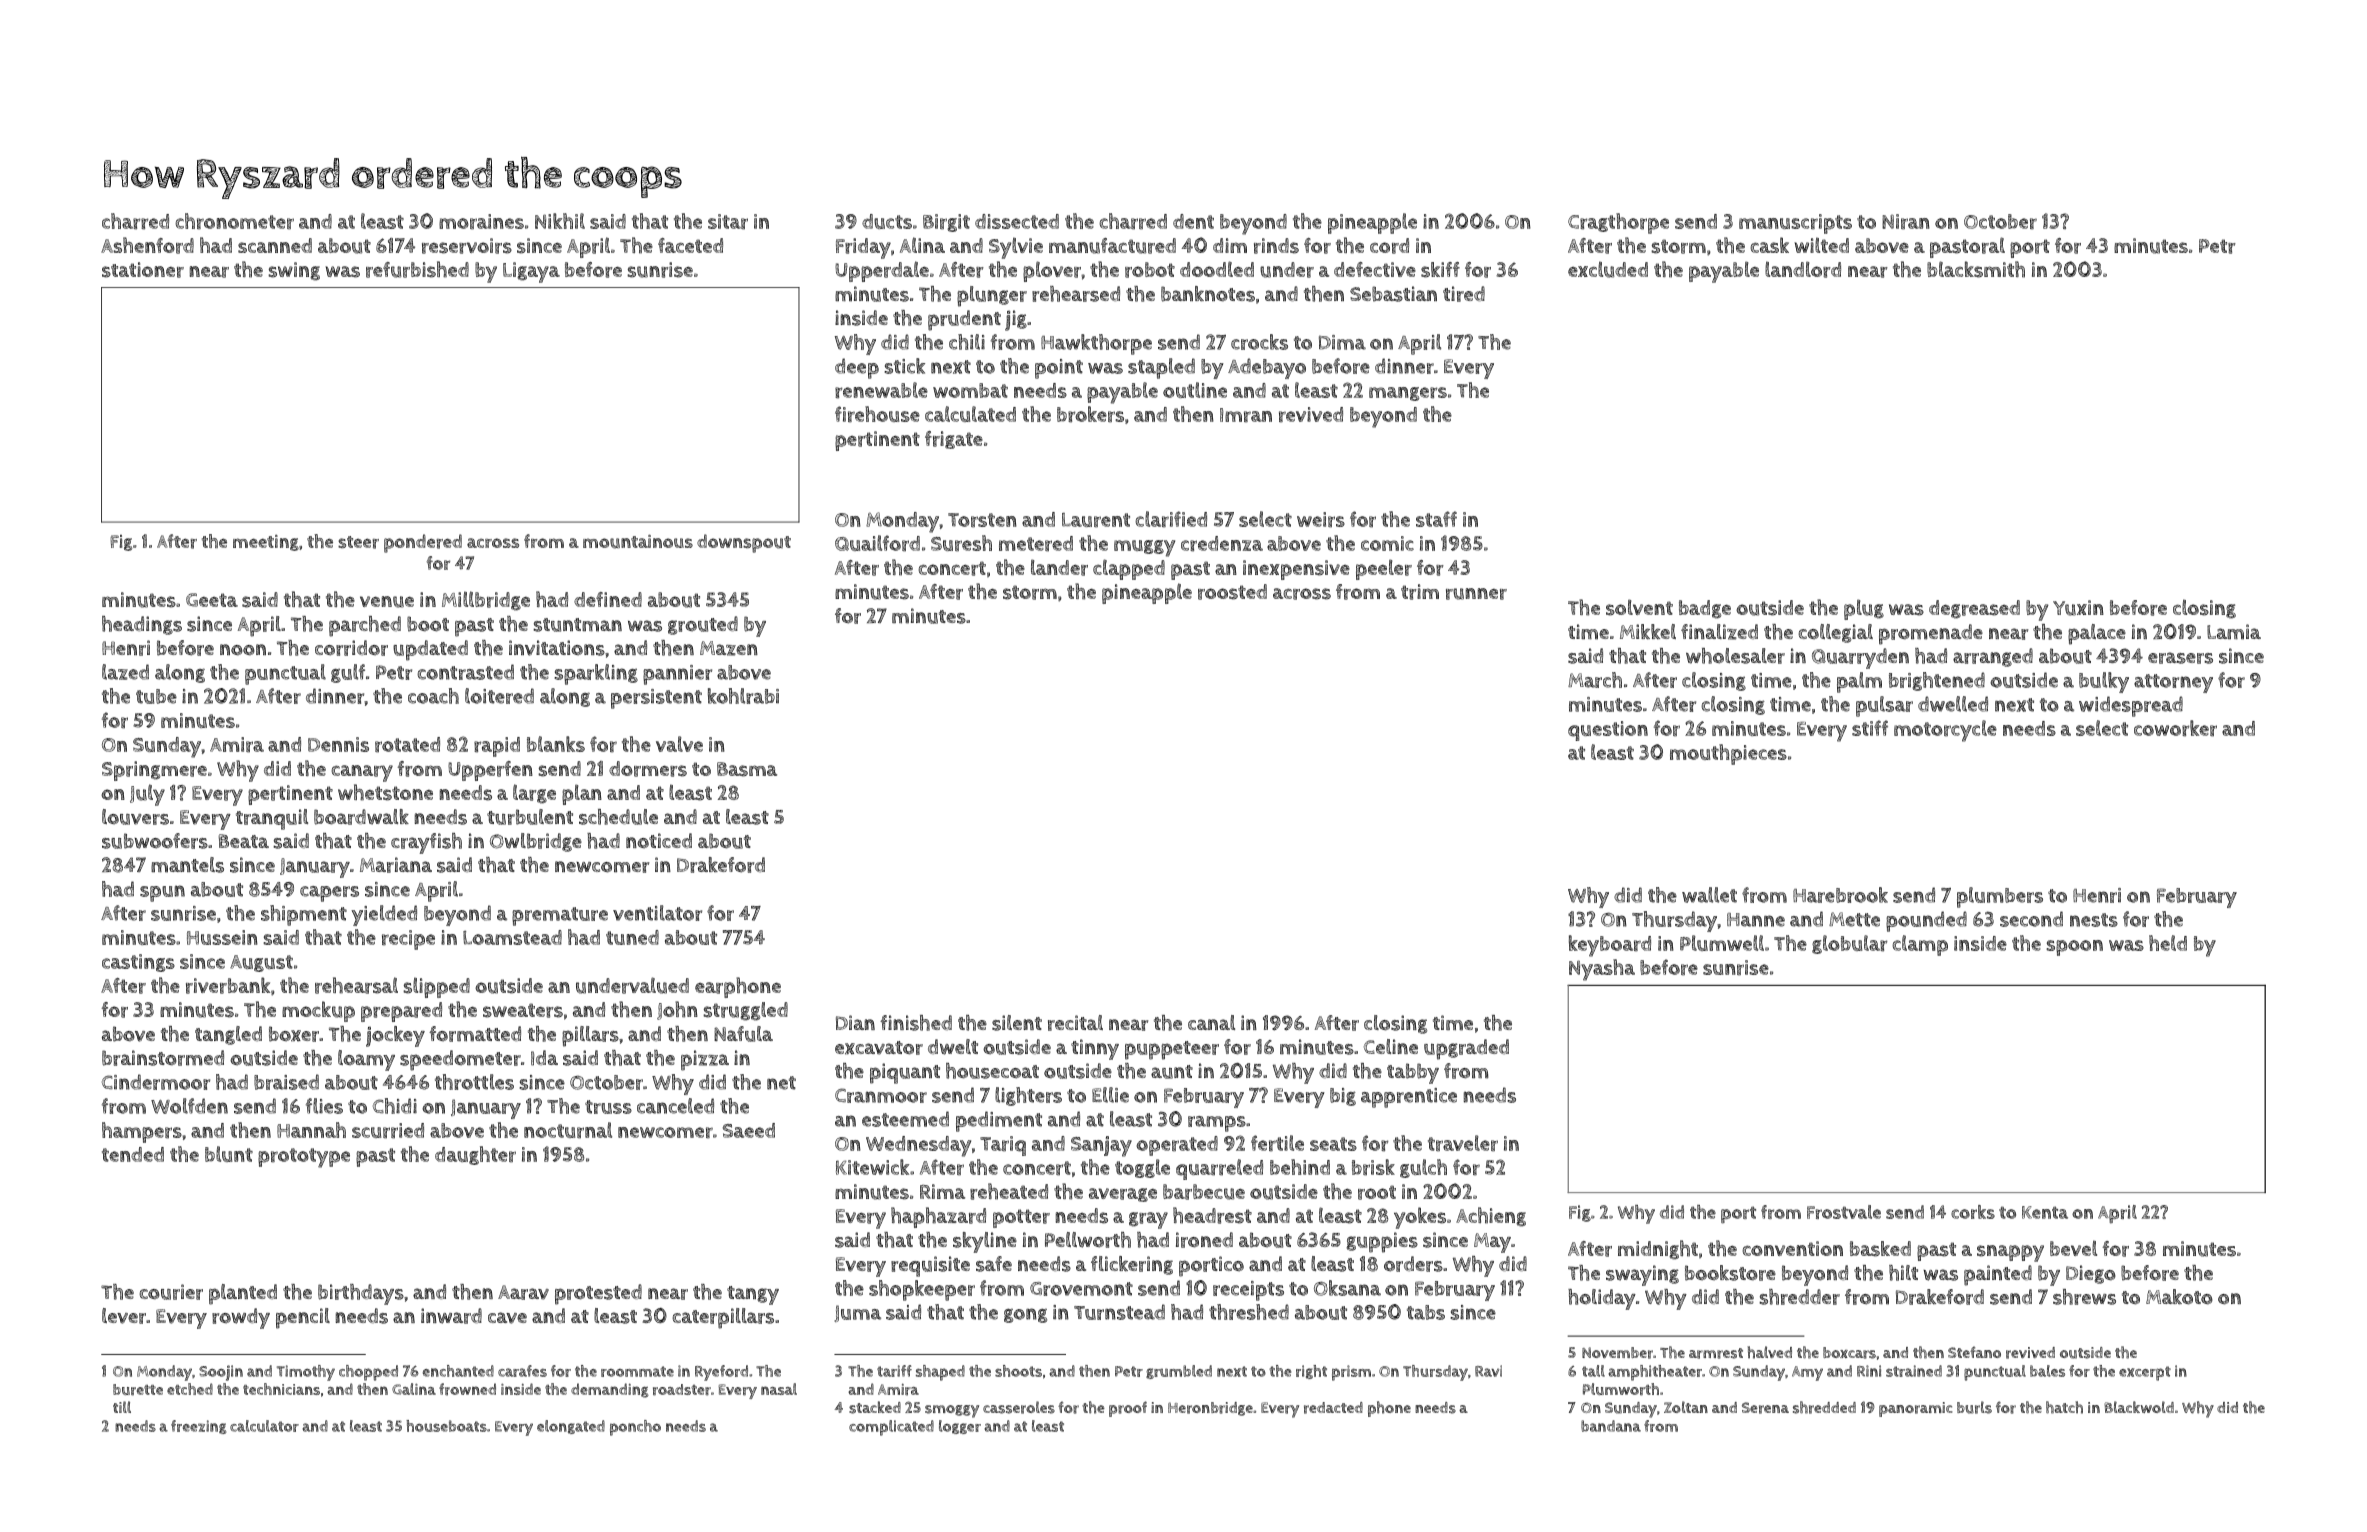 Image resolution: width=2367 pixels, height=1532 pixels. I want to click on question, so click(1608, 731).
